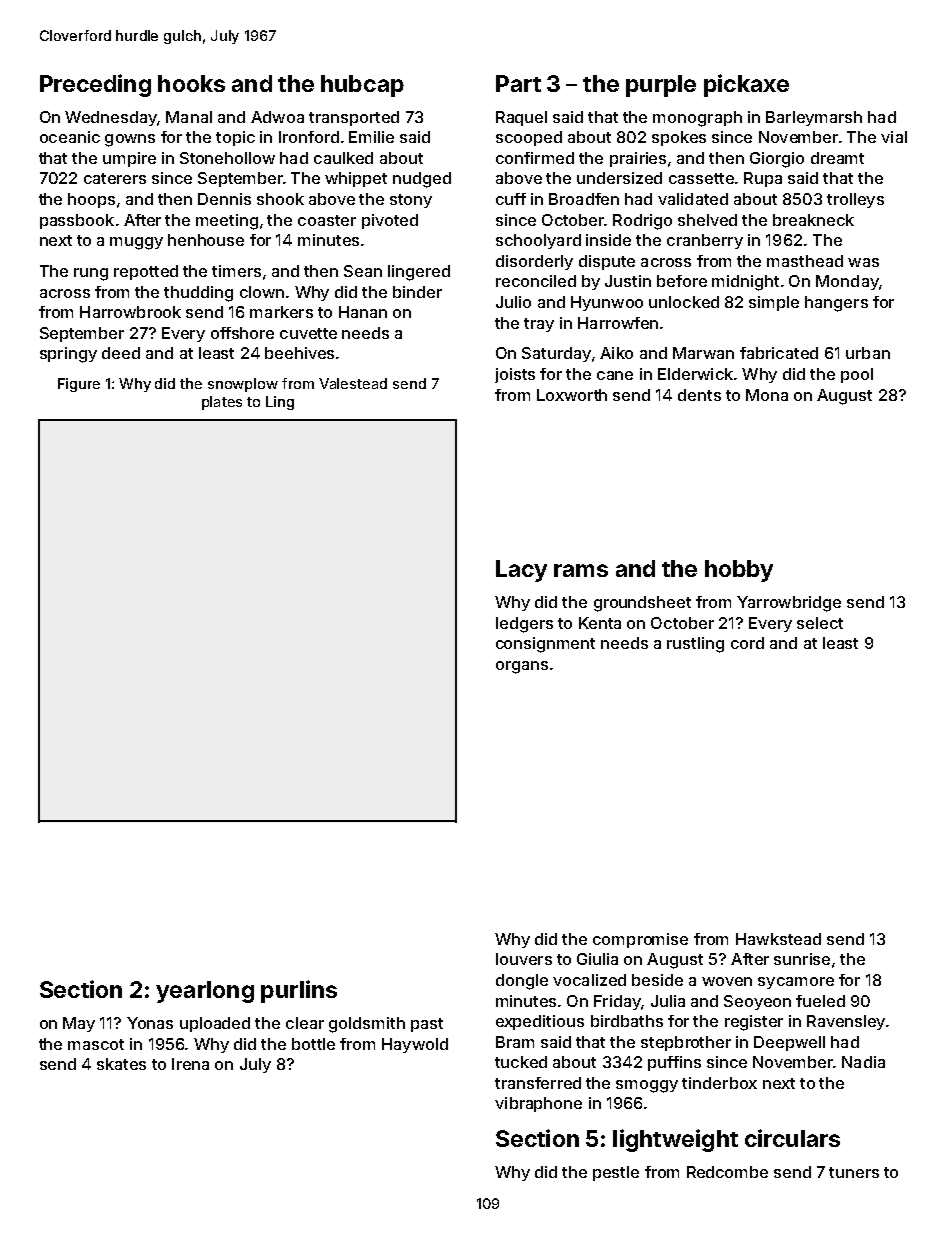 The height and width of the screenshot is (1233, 952). Describe the element at coordinates (529, 138) in the screenshot. I see `scooped` at that location.
